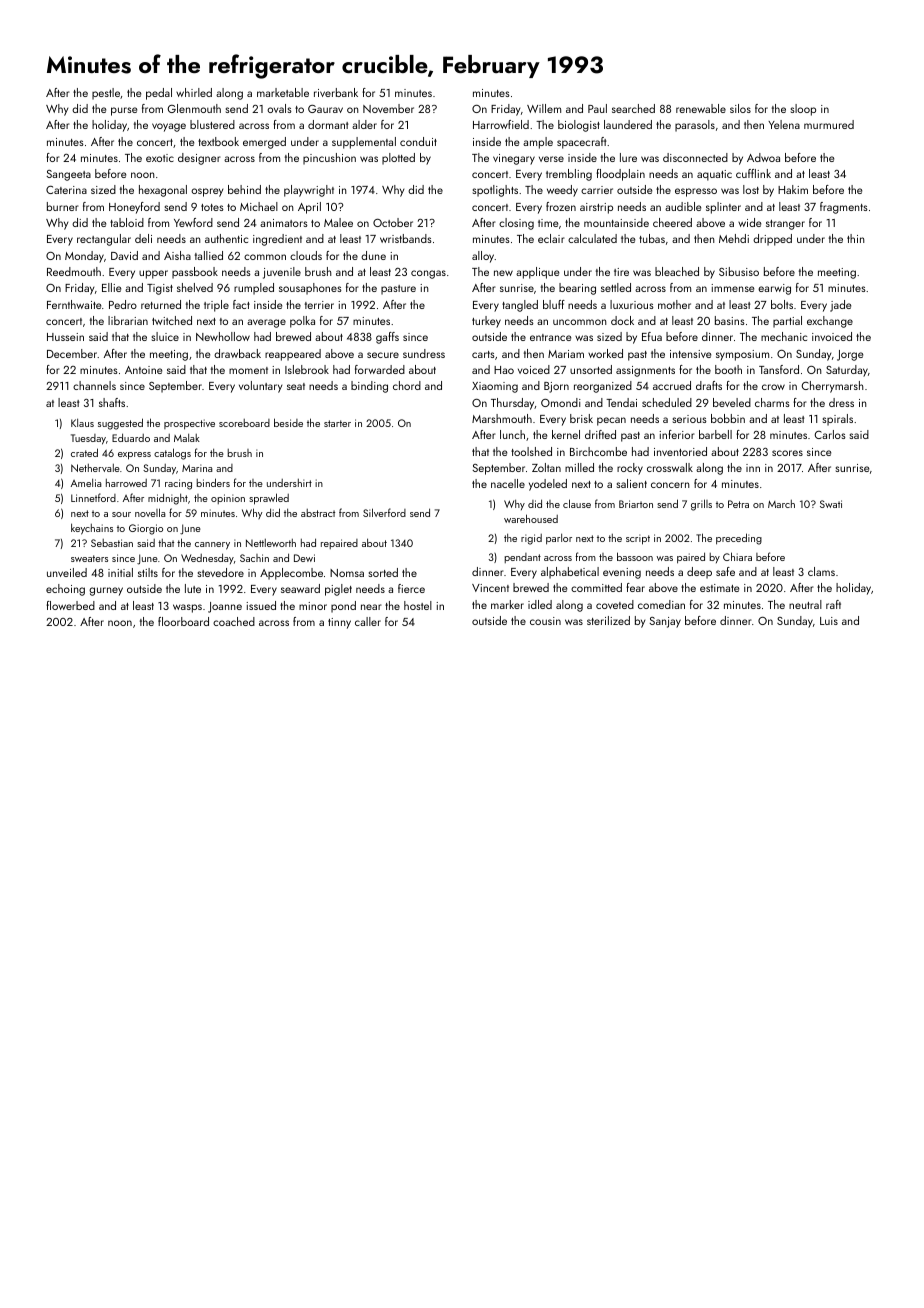 Image resolution: width=924 pixels, height=1308 pixels. I want to click on Carlos, so click(830, 434).
